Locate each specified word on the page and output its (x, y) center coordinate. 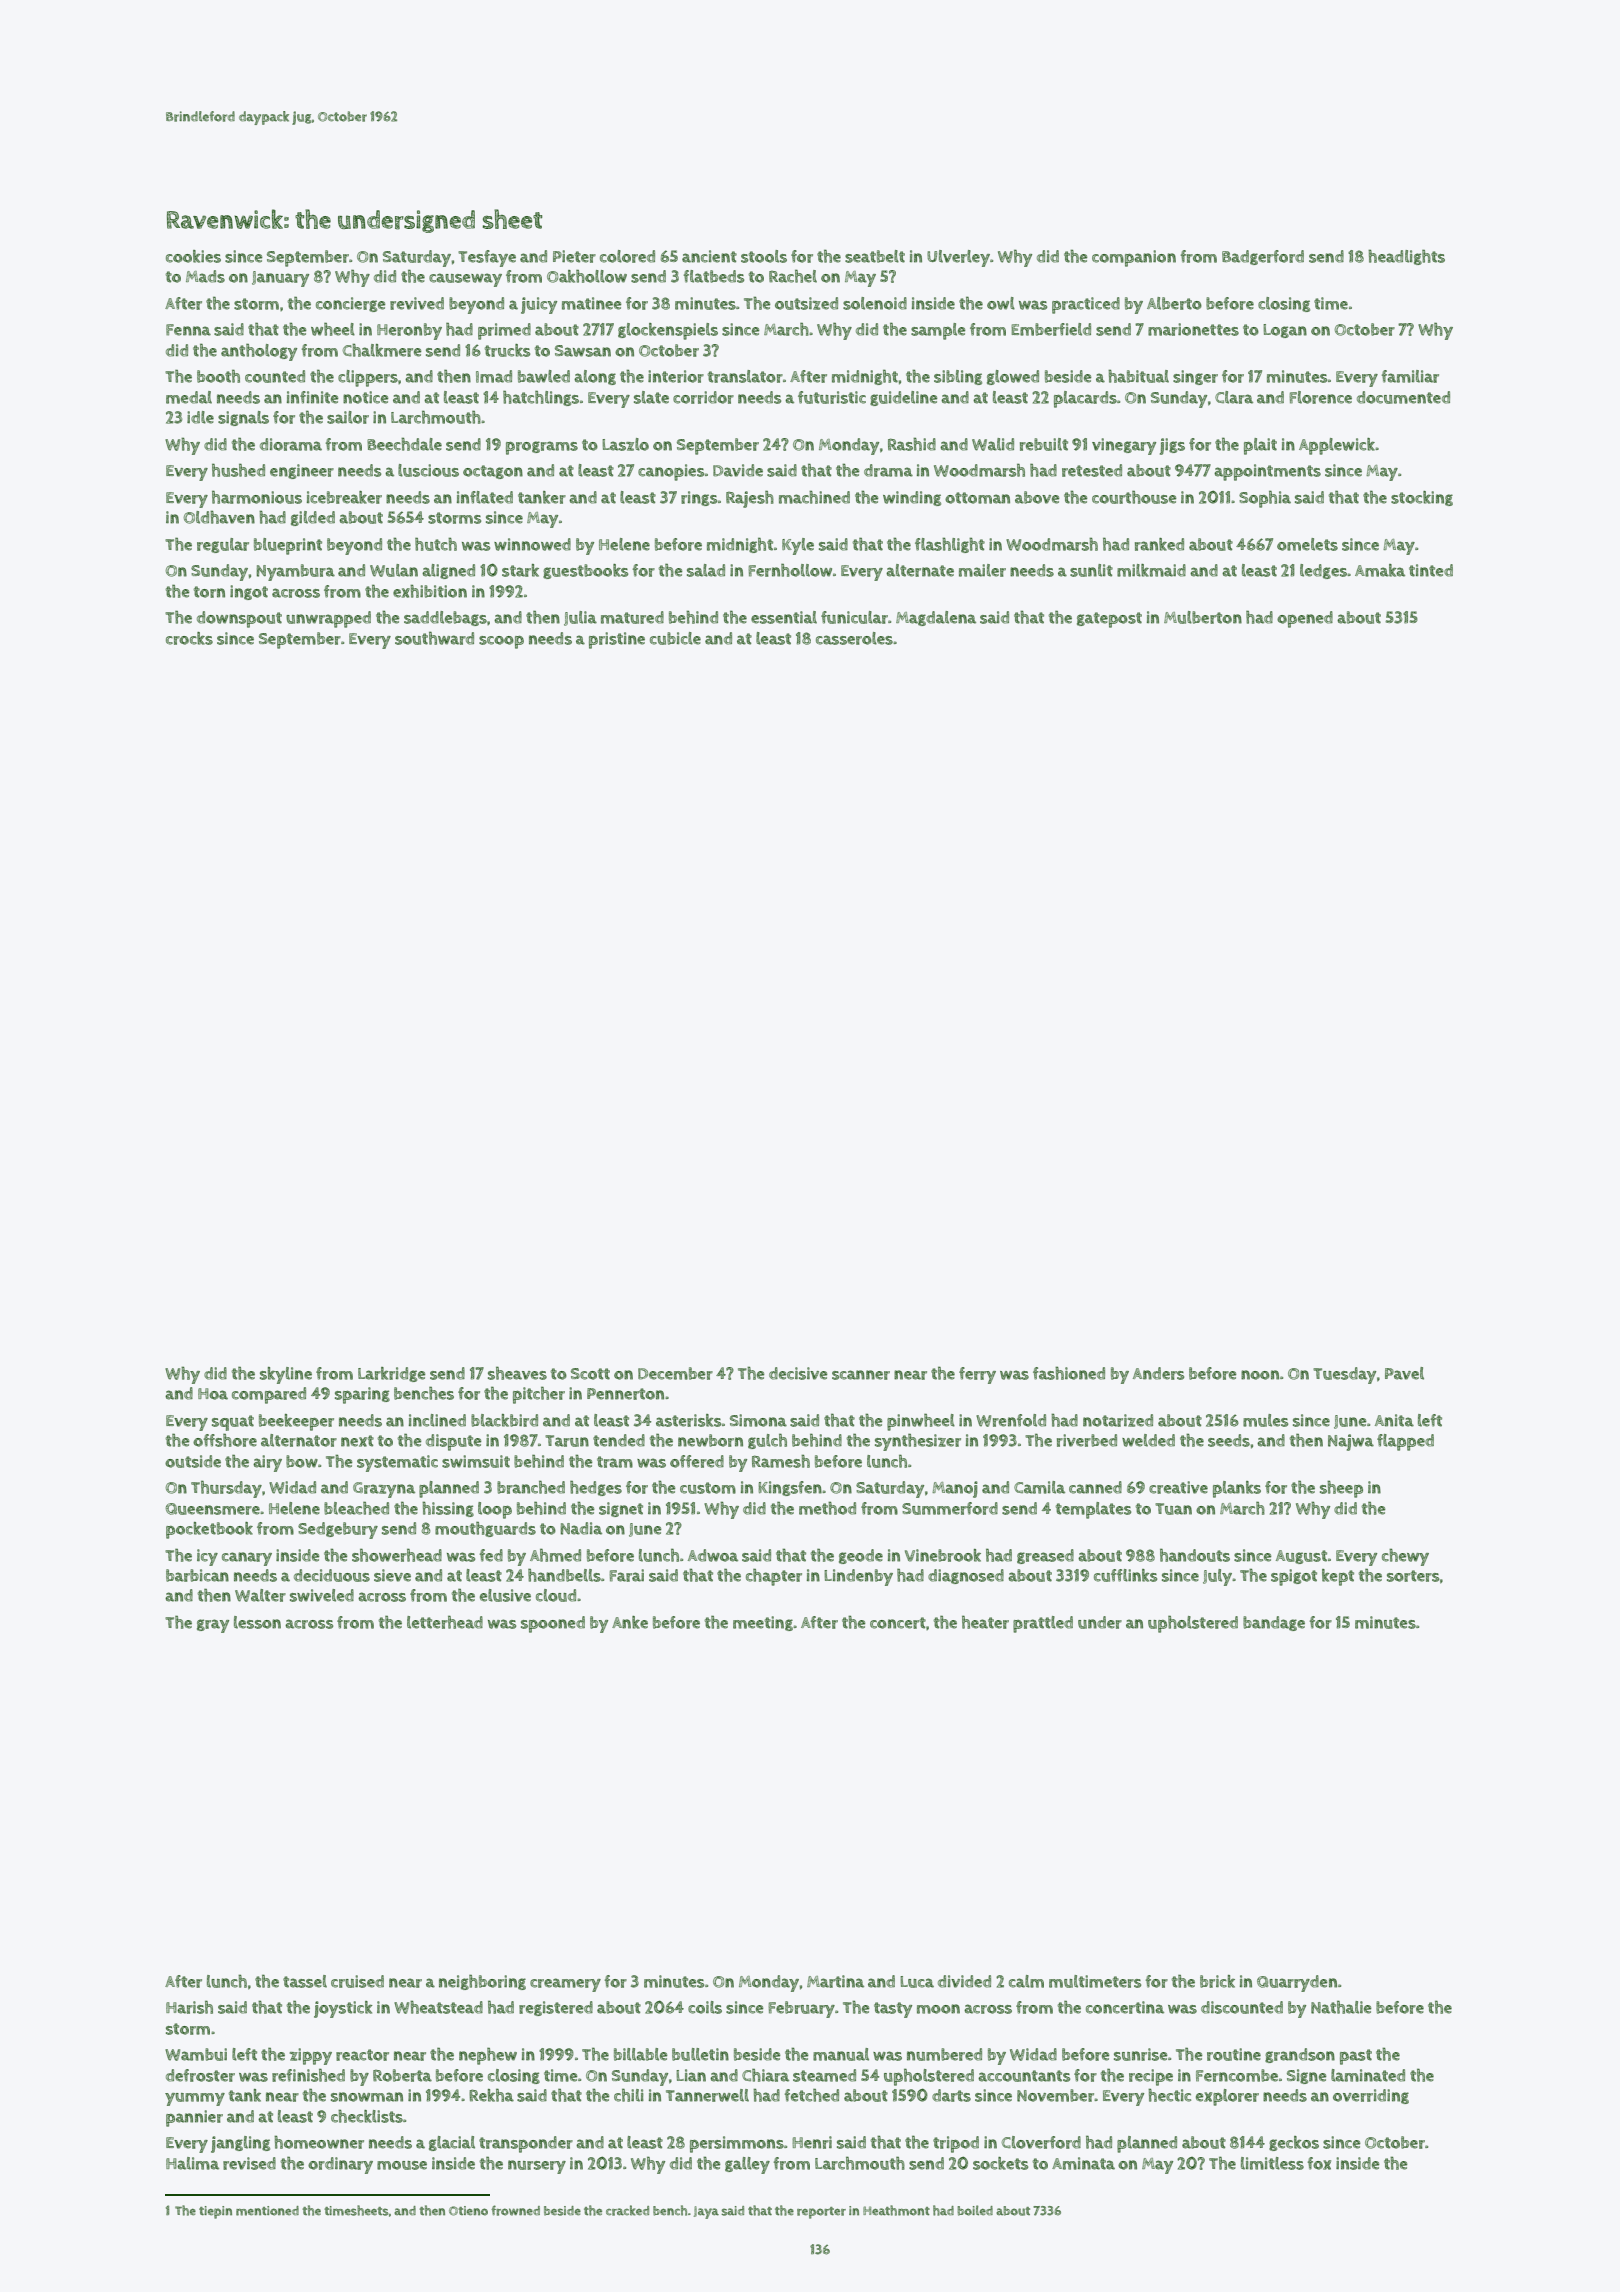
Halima (192, 2163)
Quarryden (1297, 1983)
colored (627, 256)
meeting (763, 1623)
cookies (193, 256)
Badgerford (1263, 257)
